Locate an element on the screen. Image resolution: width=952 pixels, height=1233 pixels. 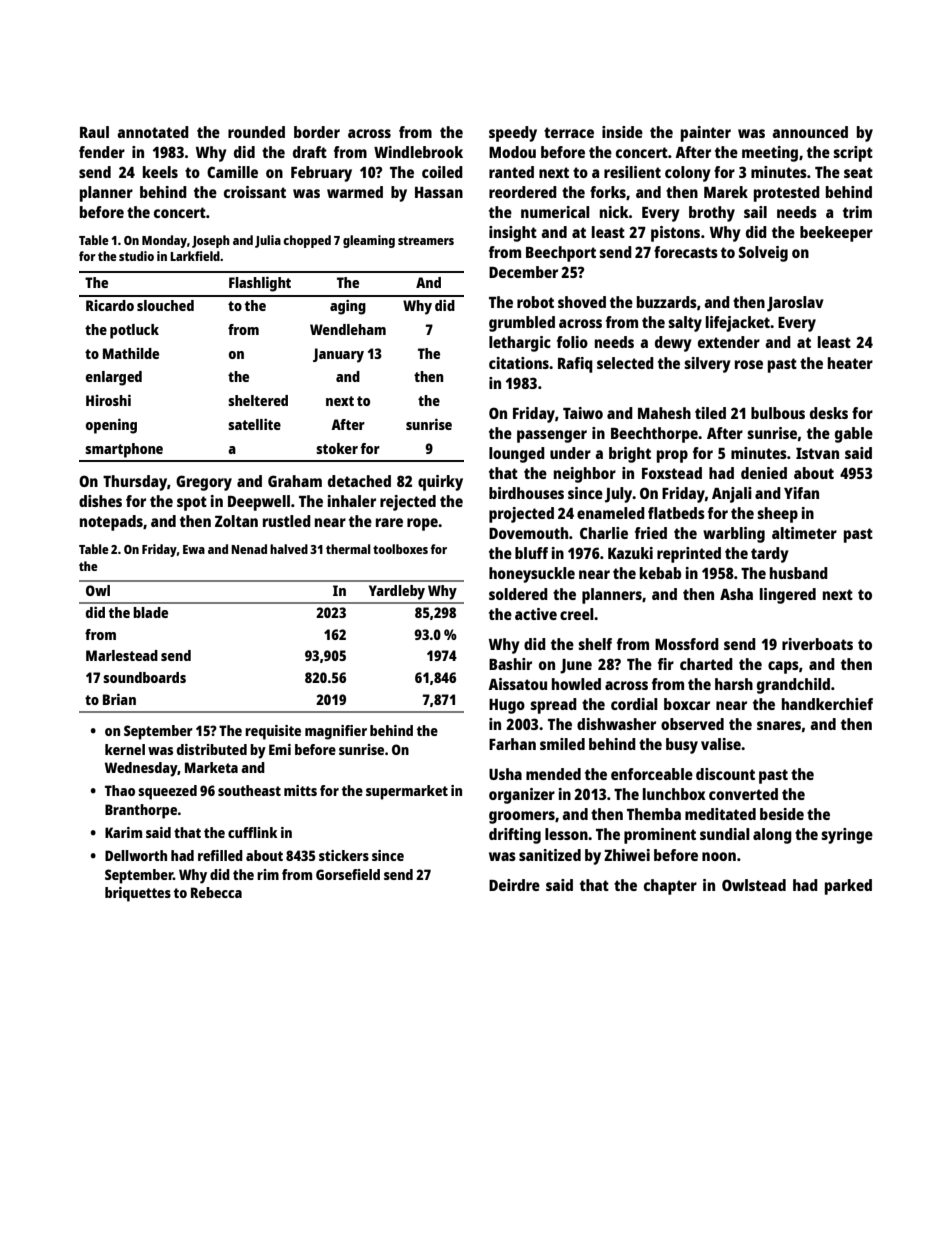
keels is located at coordinates (160, 172).
